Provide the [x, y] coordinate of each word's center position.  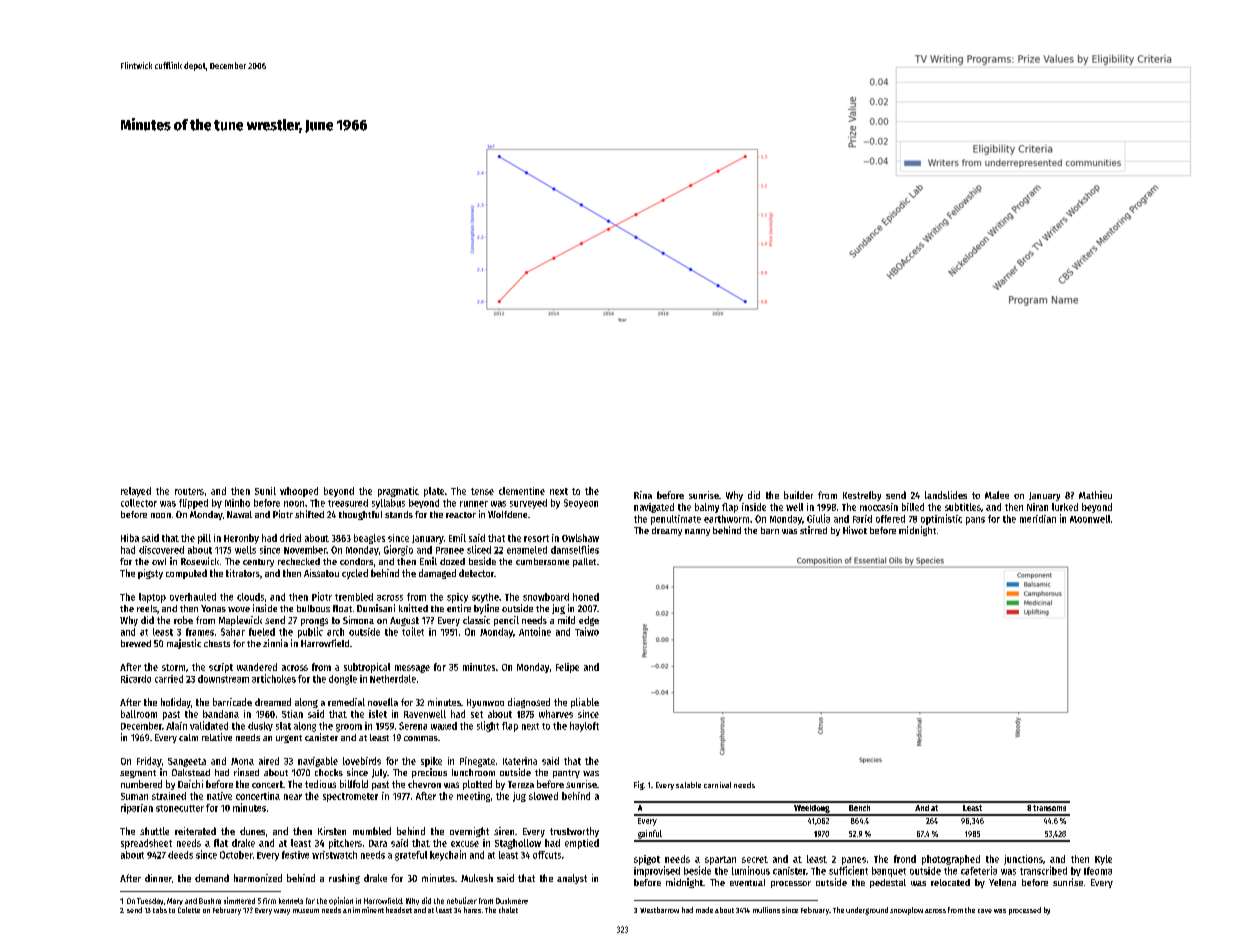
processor [791, 884]
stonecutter [180, 808]
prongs [314, 622]
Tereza [521, 784]
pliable [585, 703]
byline [486, 609]
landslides [946, 495]
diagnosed [529, 703]
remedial [346, 702]
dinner [158, 878]
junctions [1023, 860]
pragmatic [398, 492]
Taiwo [587, 631]
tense [482, 491]
